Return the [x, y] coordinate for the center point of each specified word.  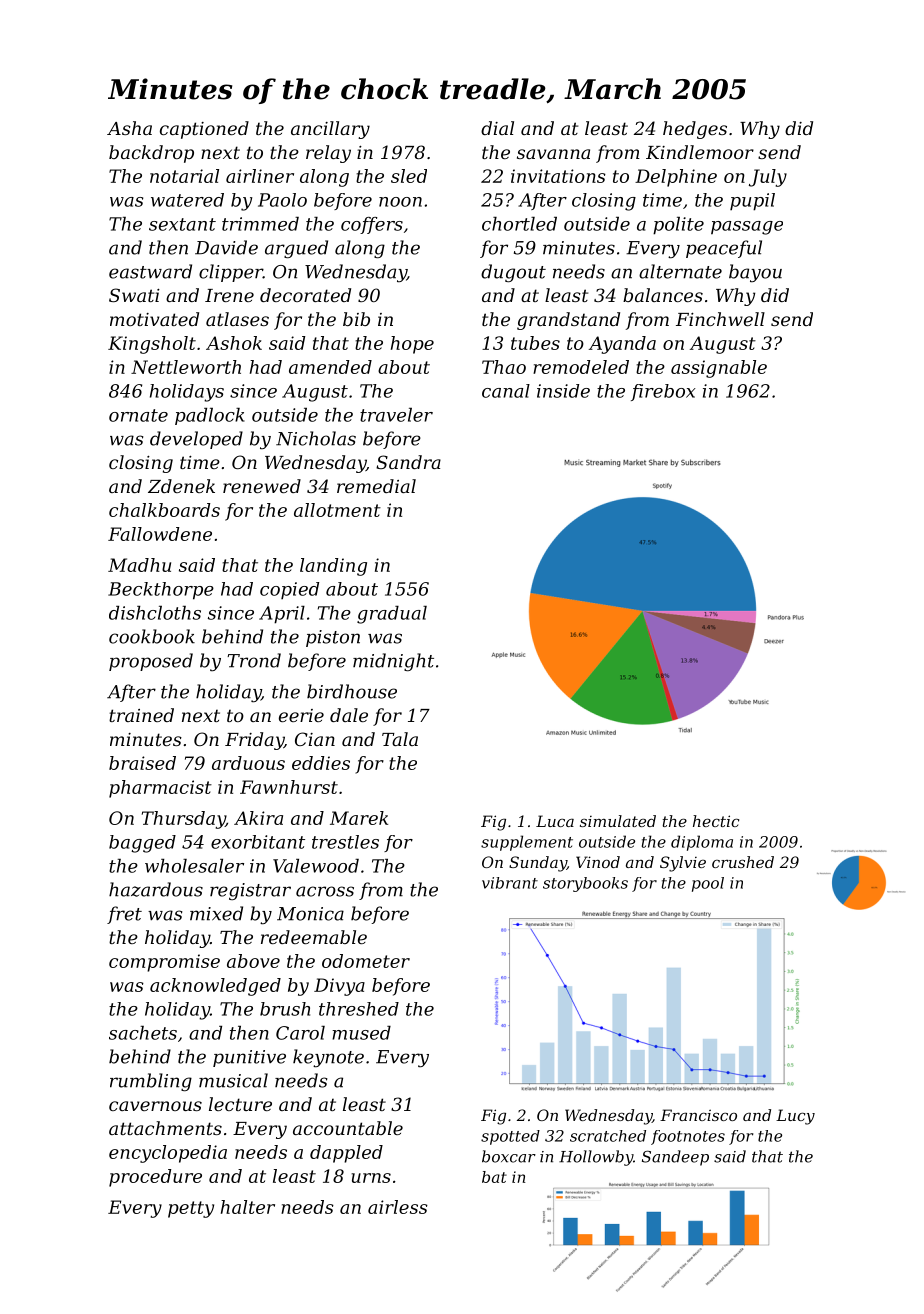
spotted [510, 1137]
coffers [372, 225]
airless [398, 1207]
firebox [663, 392]
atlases [237, 319]
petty [191, 1209]
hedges [695, 130]
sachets [143, 1033]
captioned [204, 130]
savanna [553, 154]
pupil [752, 202]
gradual [392, 615]
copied [289, 590]
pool [708, 884]
